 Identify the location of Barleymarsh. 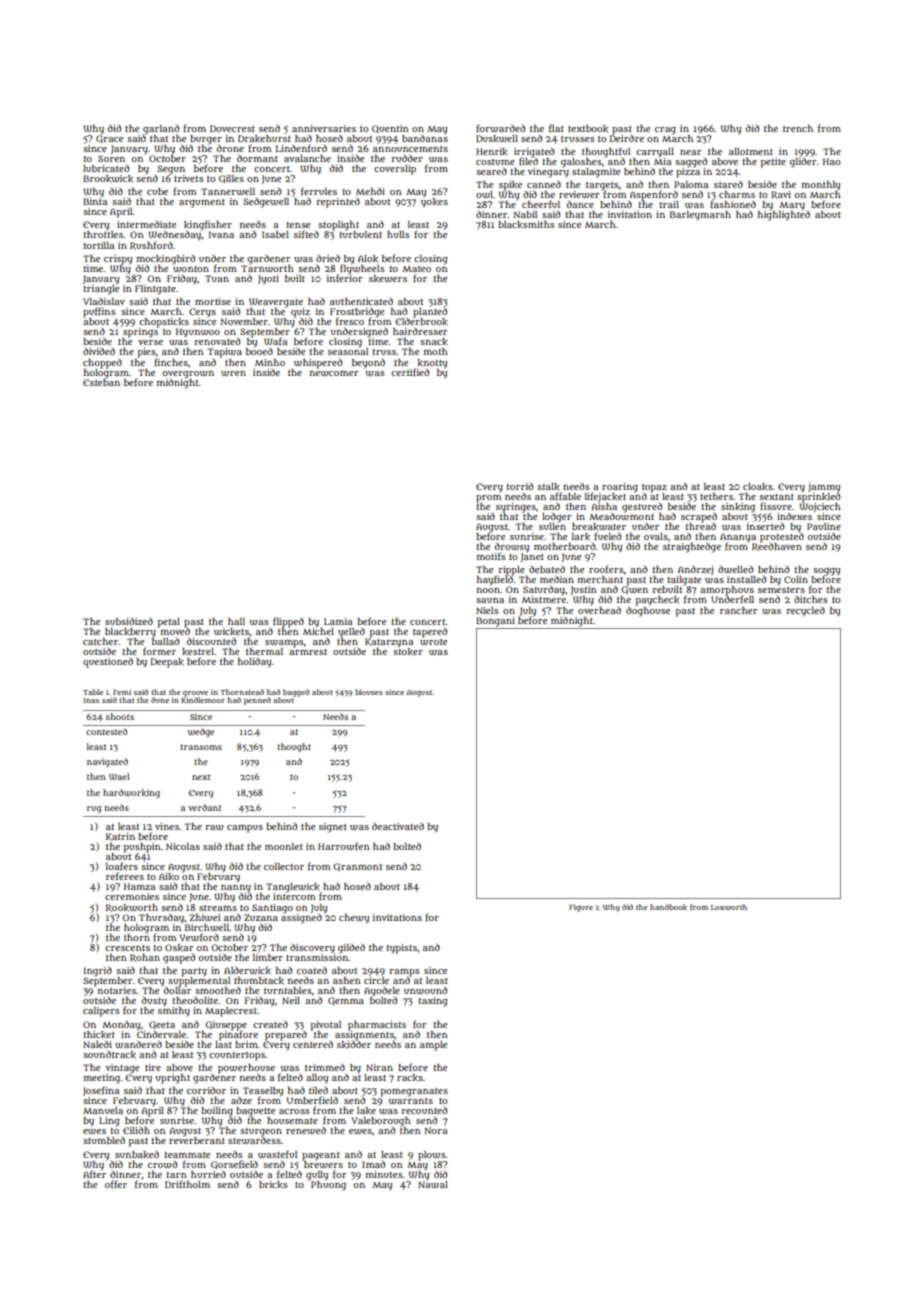
(700, 216).
